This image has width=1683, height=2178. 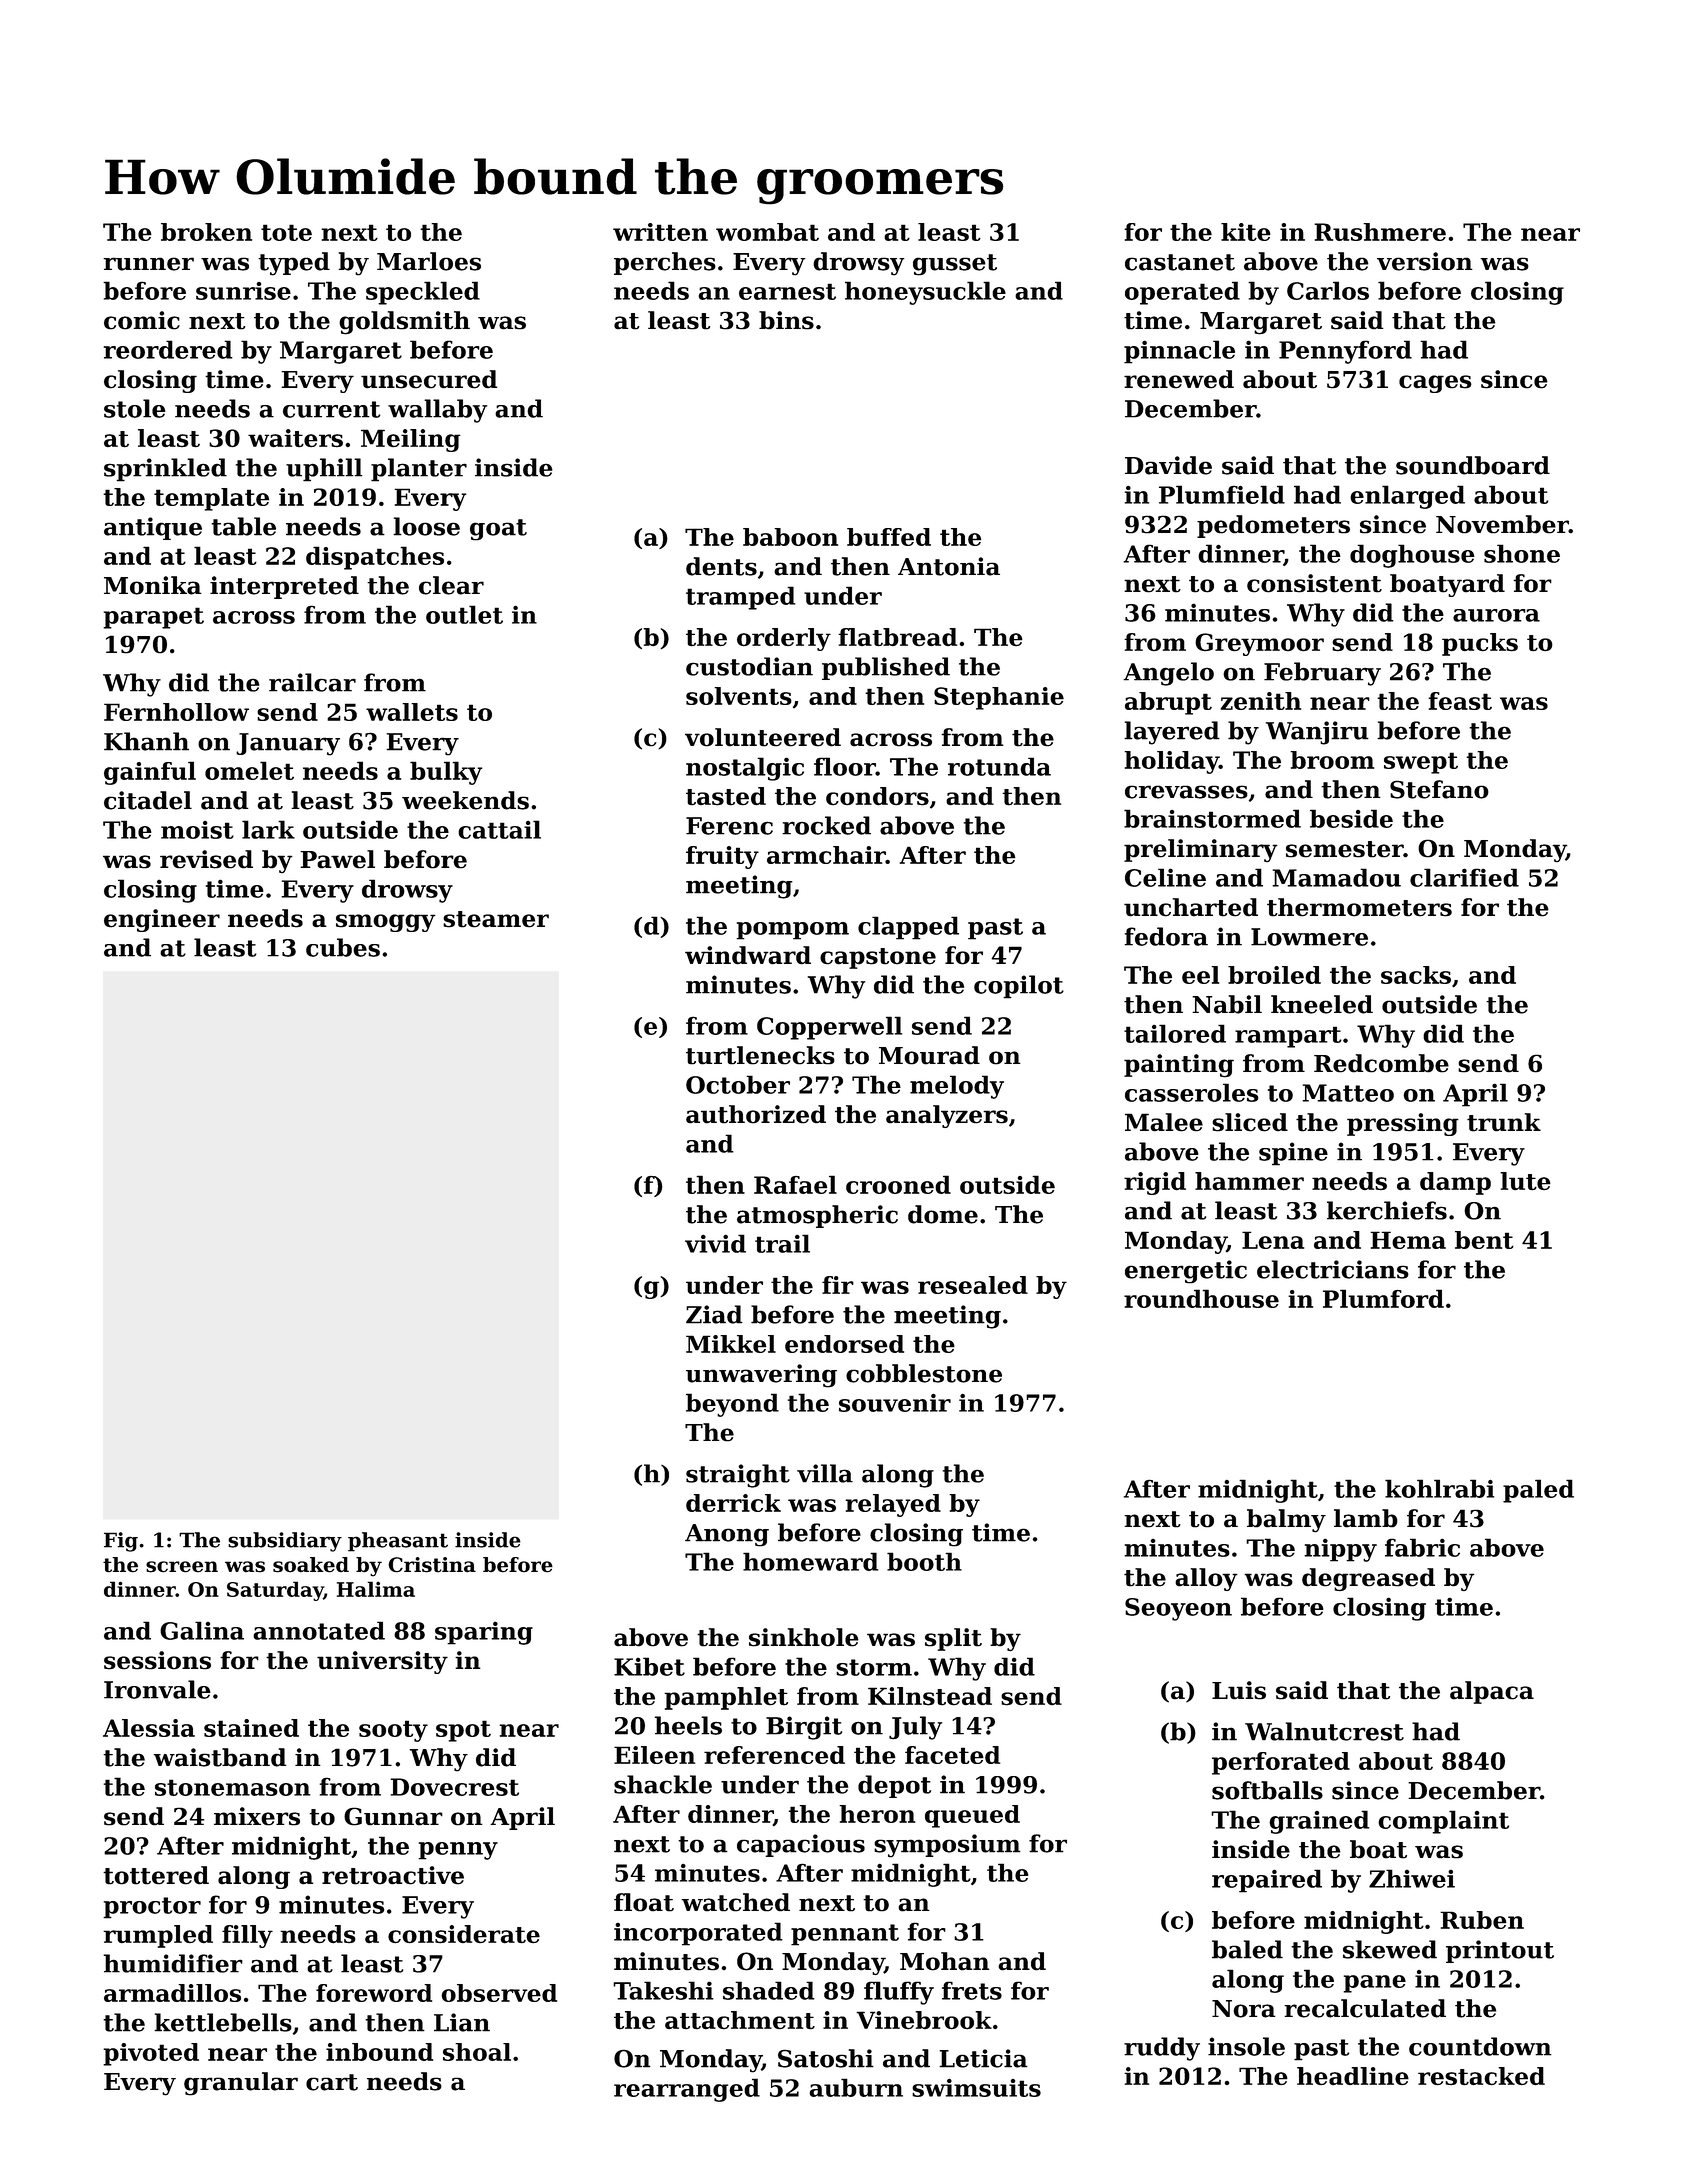 I want to click on paled, so click(x=1538, y=1491).
